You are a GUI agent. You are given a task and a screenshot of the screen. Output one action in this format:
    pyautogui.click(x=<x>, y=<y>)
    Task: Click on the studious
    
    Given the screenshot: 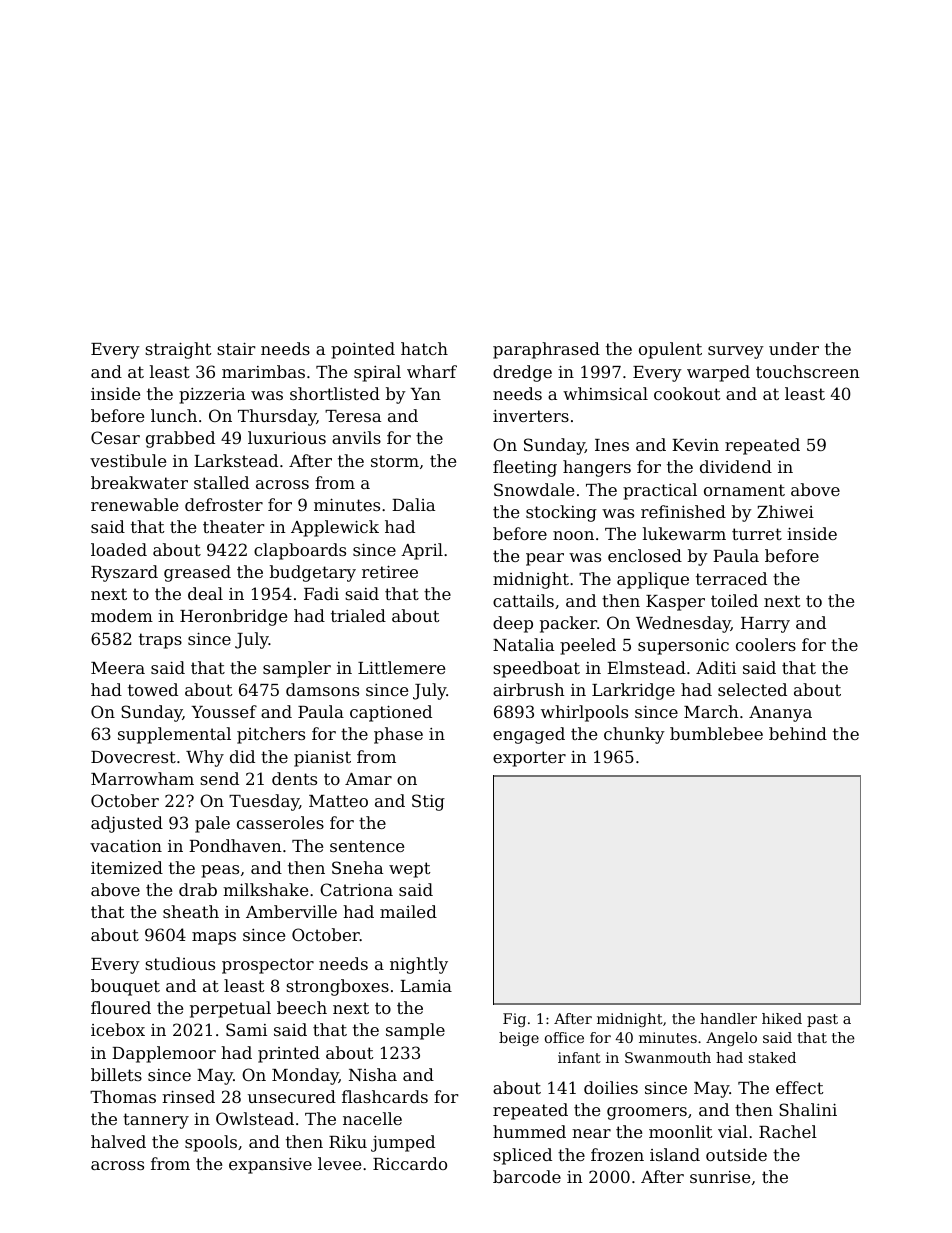 What is the action you would take?
    pyautogui.click(x=180, y=963)
